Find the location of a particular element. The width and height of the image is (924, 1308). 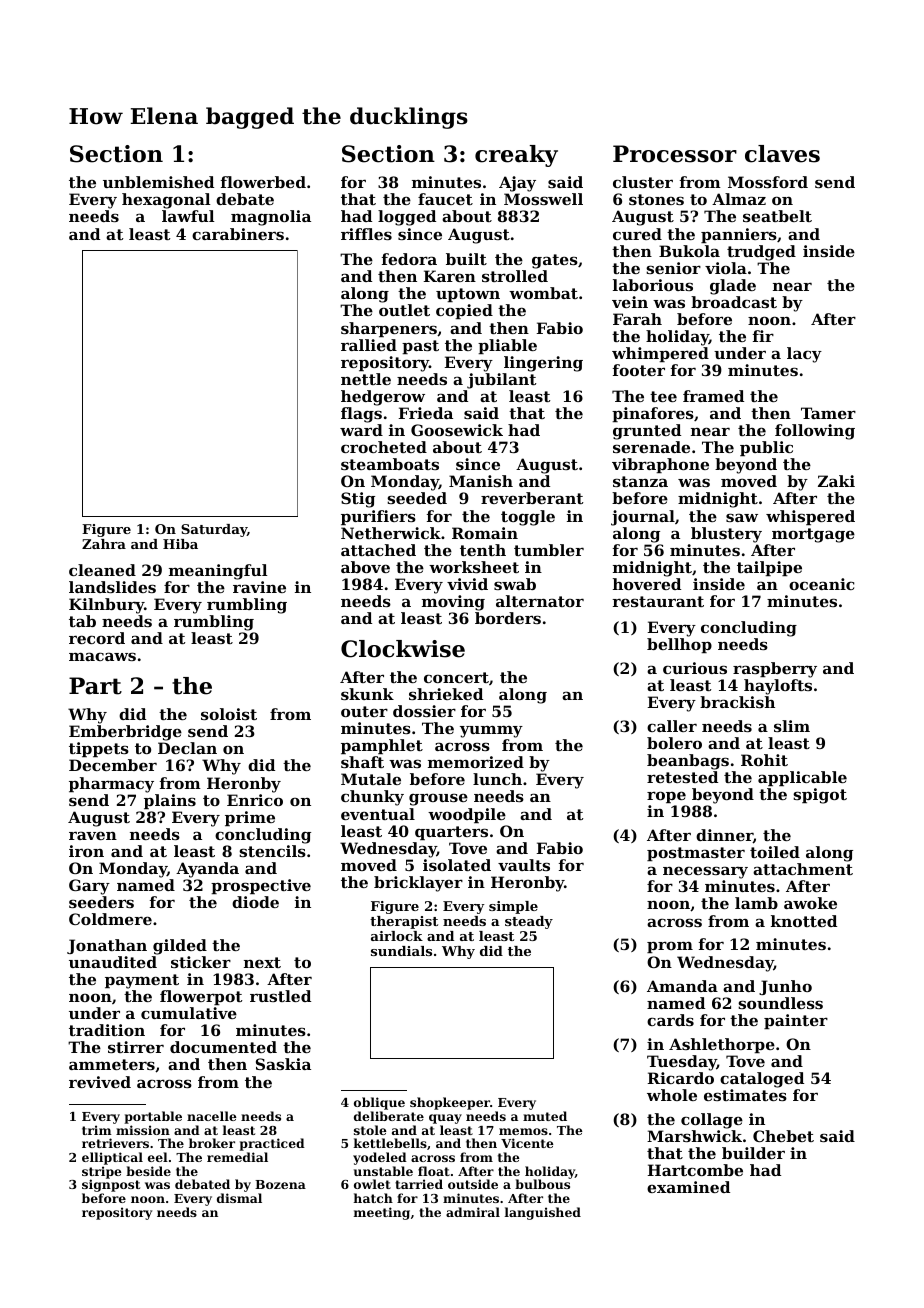

raspberry is located at coordinates (775, 670).
